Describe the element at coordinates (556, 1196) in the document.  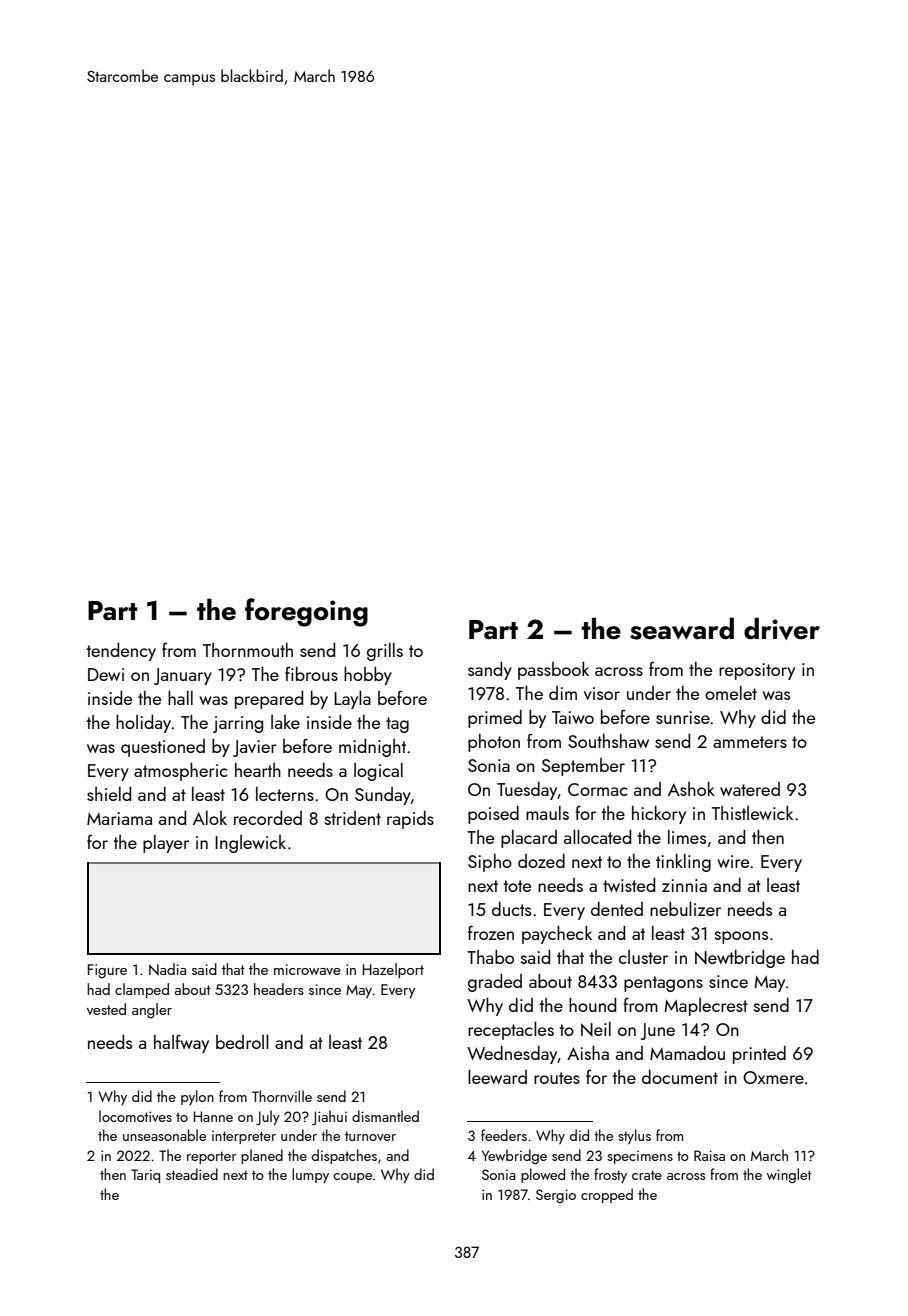
I see `Sergio` at that location.
